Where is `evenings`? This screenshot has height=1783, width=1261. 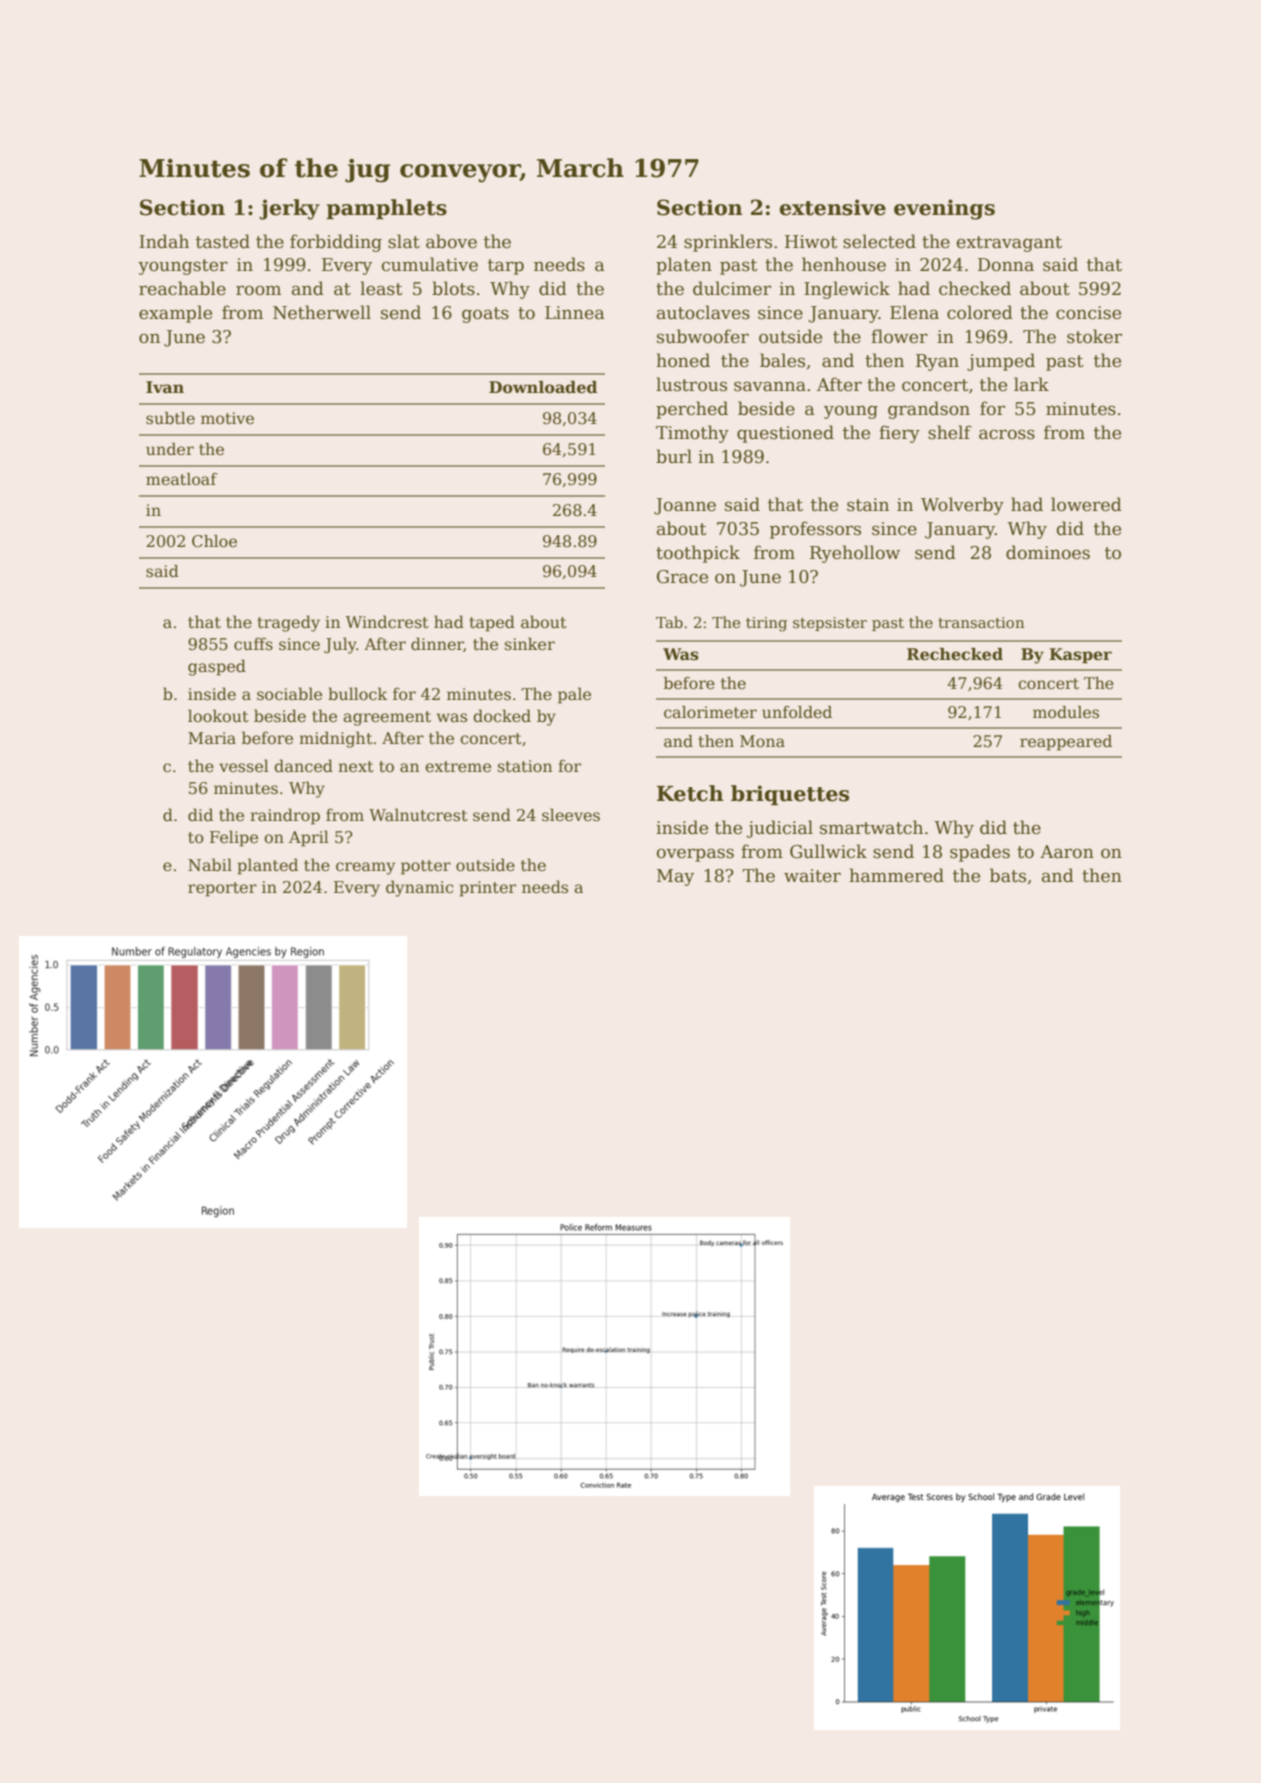
evenings is located at coordinates (944, 209).
